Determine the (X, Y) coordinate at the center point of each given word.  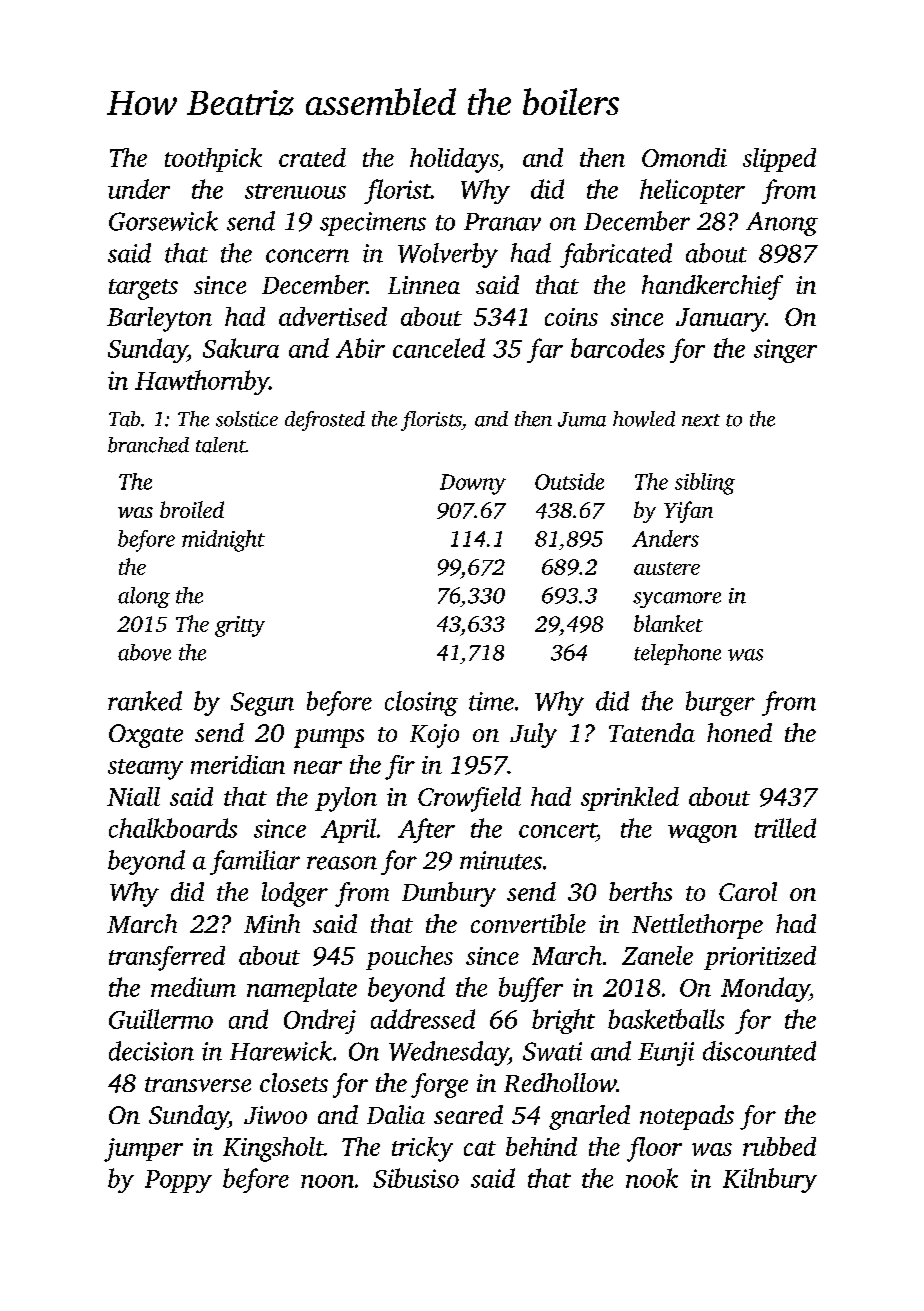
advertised (333, 316)
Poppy (178, 1181)
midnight (223, 541)
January (720, 320)
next (701, 420)
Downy (473, 484)
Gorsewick (163, 221)
